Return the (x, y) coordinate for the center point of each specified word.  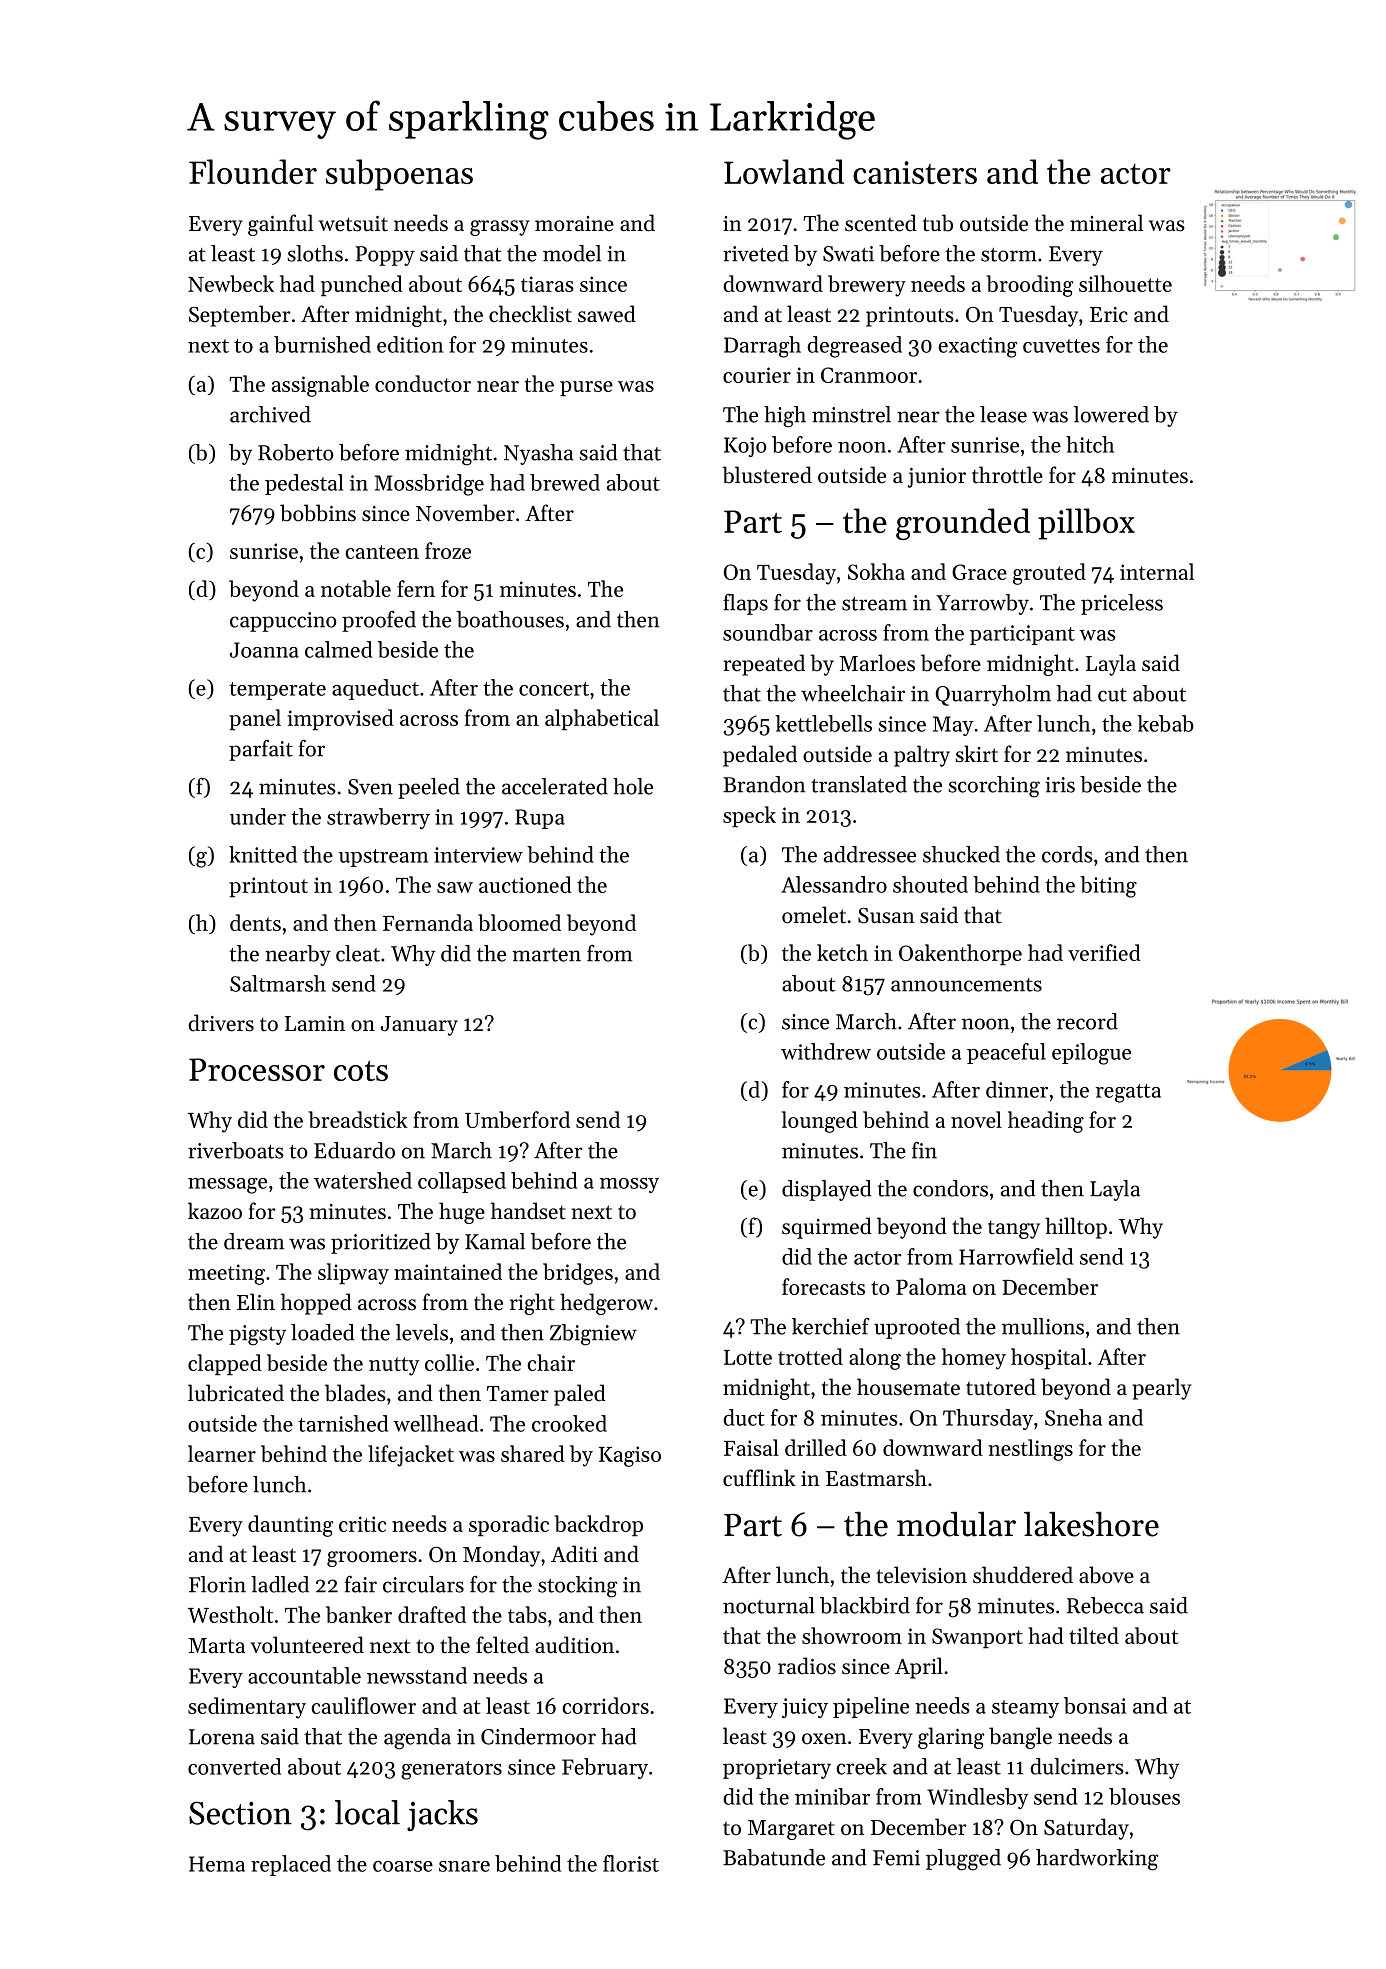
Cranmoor (869, 375)
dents (255, 922)
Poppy (385, 256)
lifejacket (411, 1456)
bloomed (519, 922)
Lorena (222, 1737)
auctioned (525, 884)
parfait (261, 750)
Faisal (751, 1447)
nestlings (1030, 1450)
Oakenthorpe (960, 954)
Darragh (762, 347)
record (1087, 1021)
